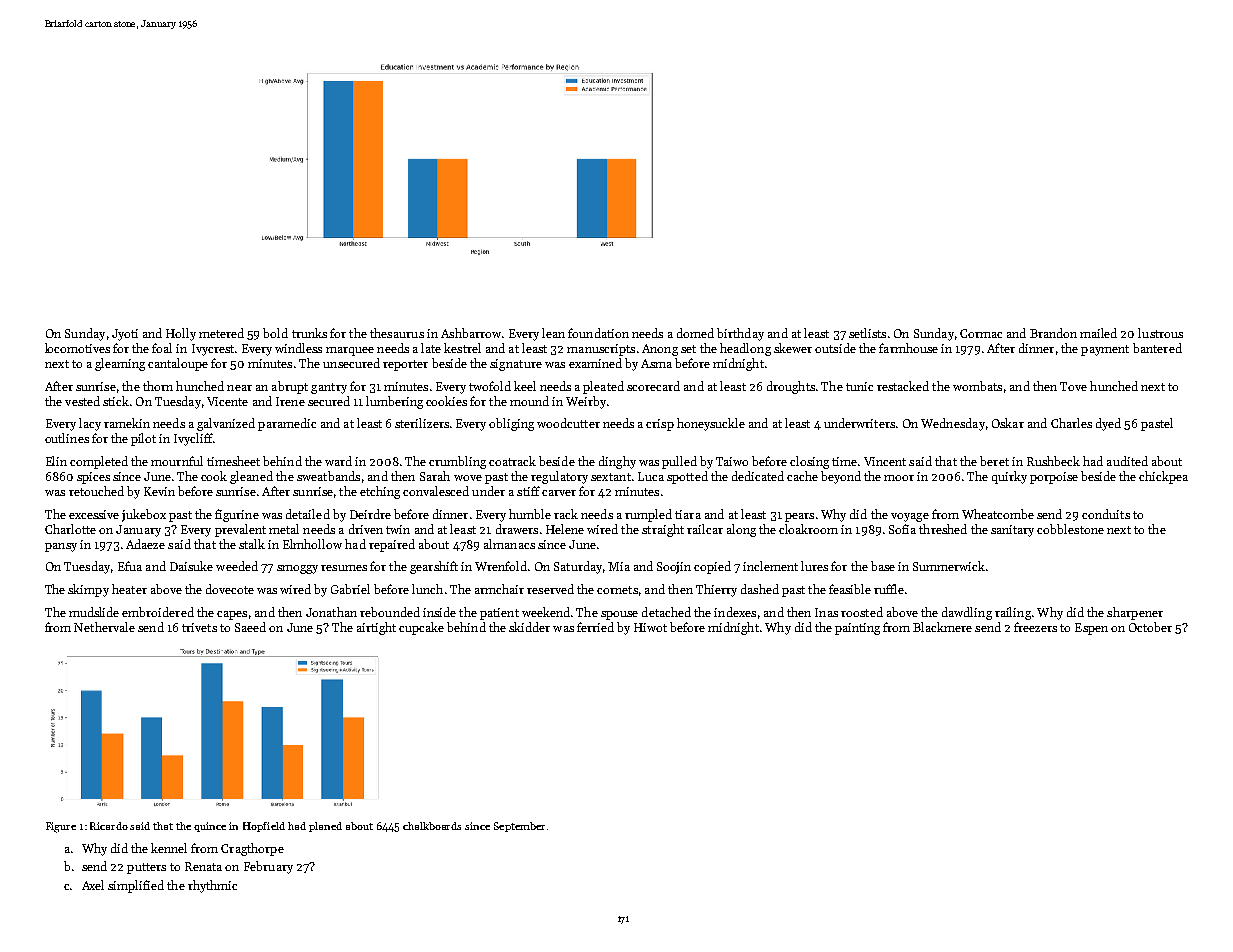 The image size is (1233, 952). Describe the element at coordinates (432, 826) in the screenshot. I see `chalkboards` at that location.
